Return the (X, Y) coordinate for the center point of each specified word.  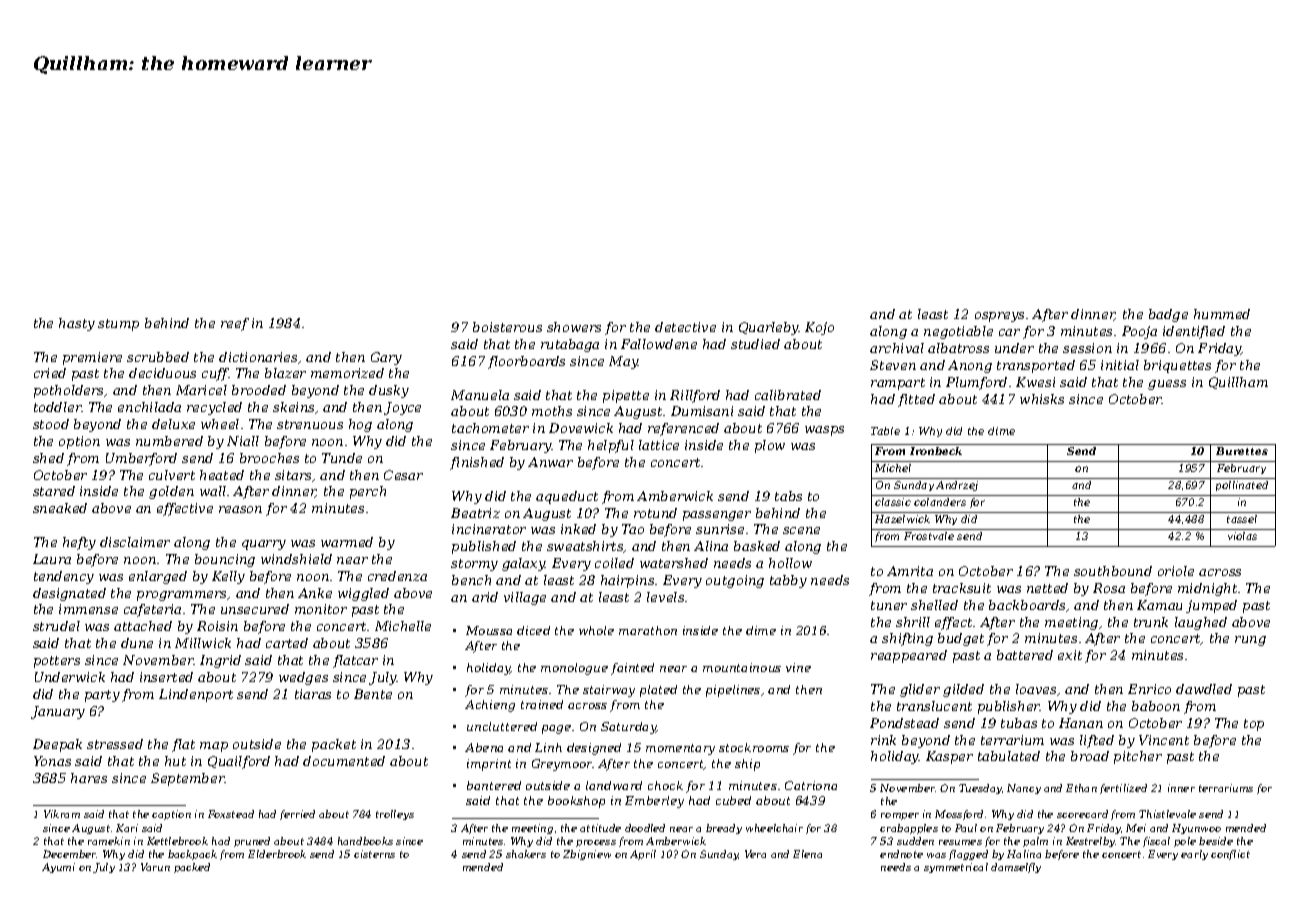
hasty (77, 324)
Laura (52, 559)
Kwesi (1035, 382)
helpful (611, 446)
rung (1250, 641)
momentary (680, 749)
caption (171, 815)
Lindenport (196, 695)
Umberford (141, 459)
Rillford (695, 396)
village (525, 598)
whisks (1042, 399)
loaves (1036, 689)
